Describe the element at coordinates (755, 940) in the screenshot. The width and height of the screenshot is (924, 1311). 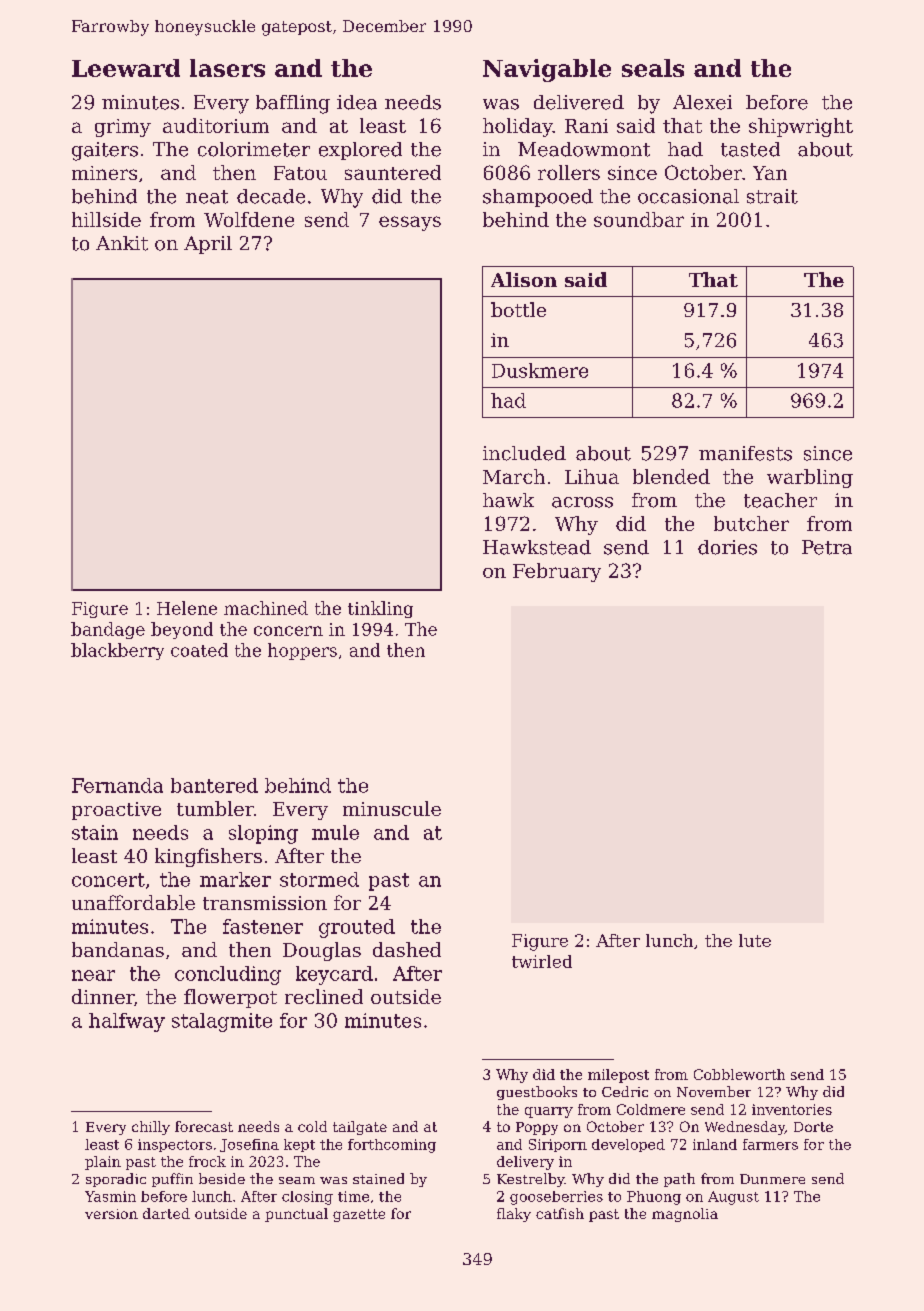
I see `lute` at that location.
